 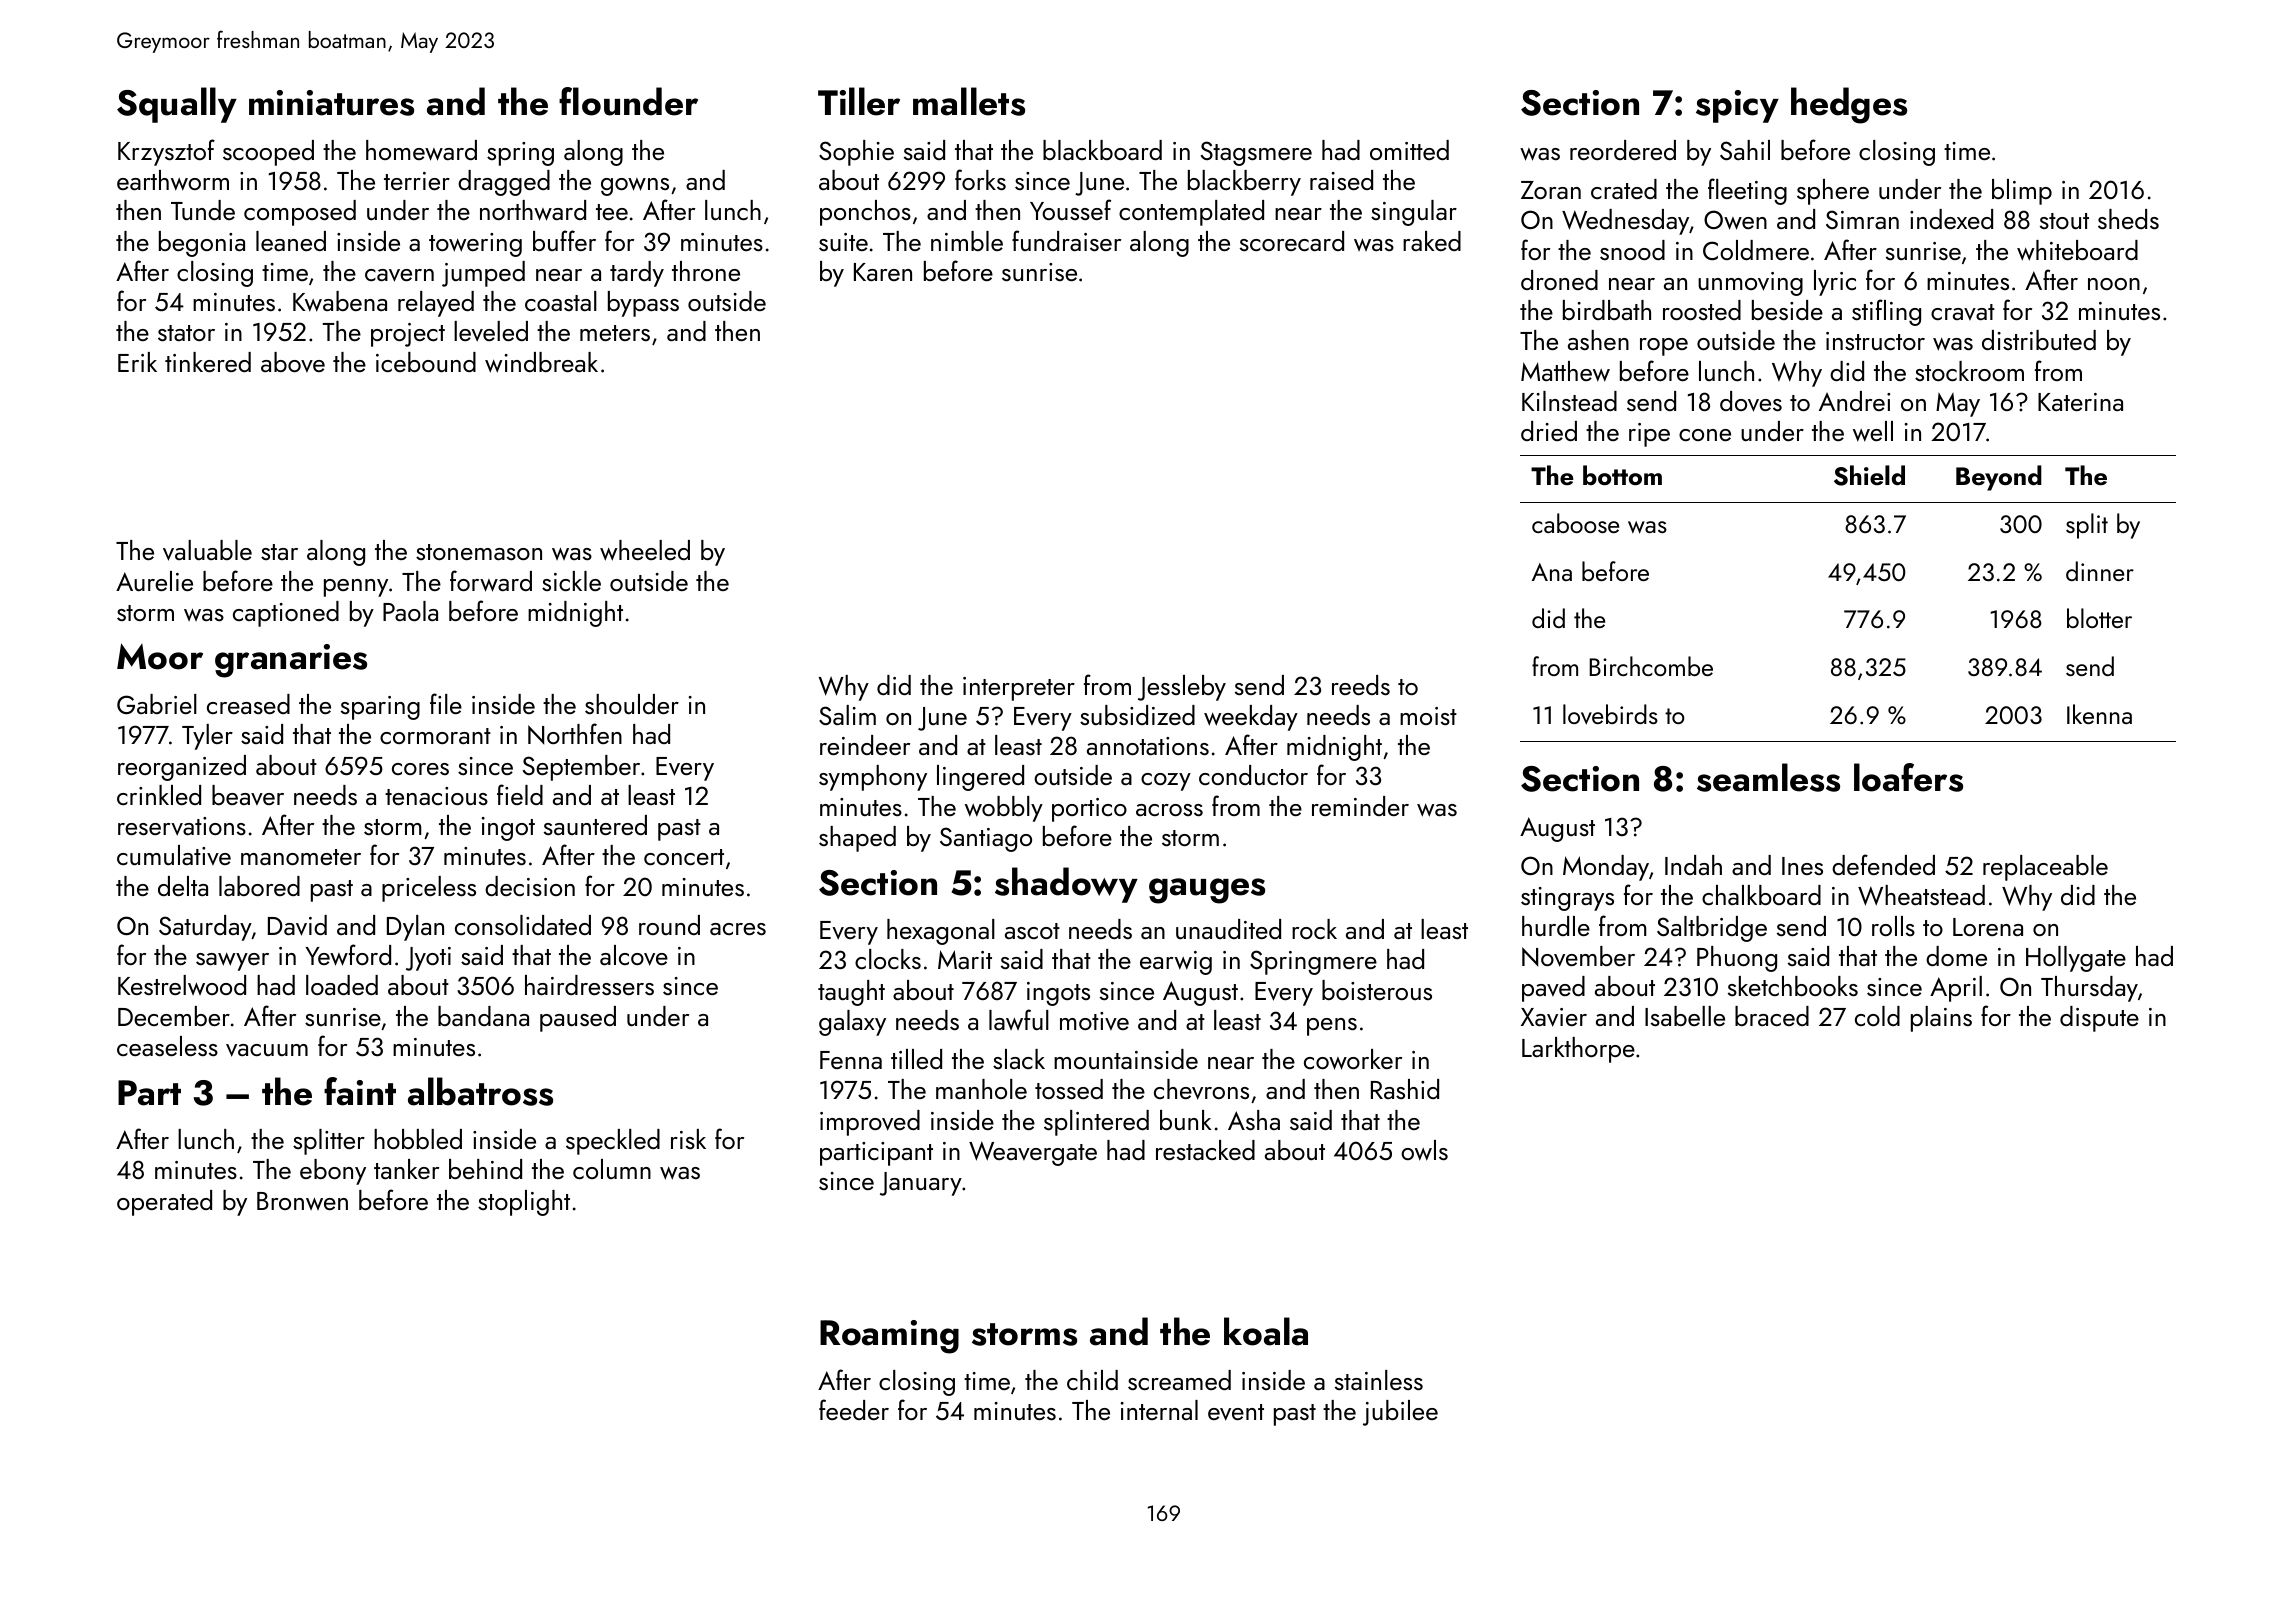 I want to click on hedges, so click(x=1849, y=105).
